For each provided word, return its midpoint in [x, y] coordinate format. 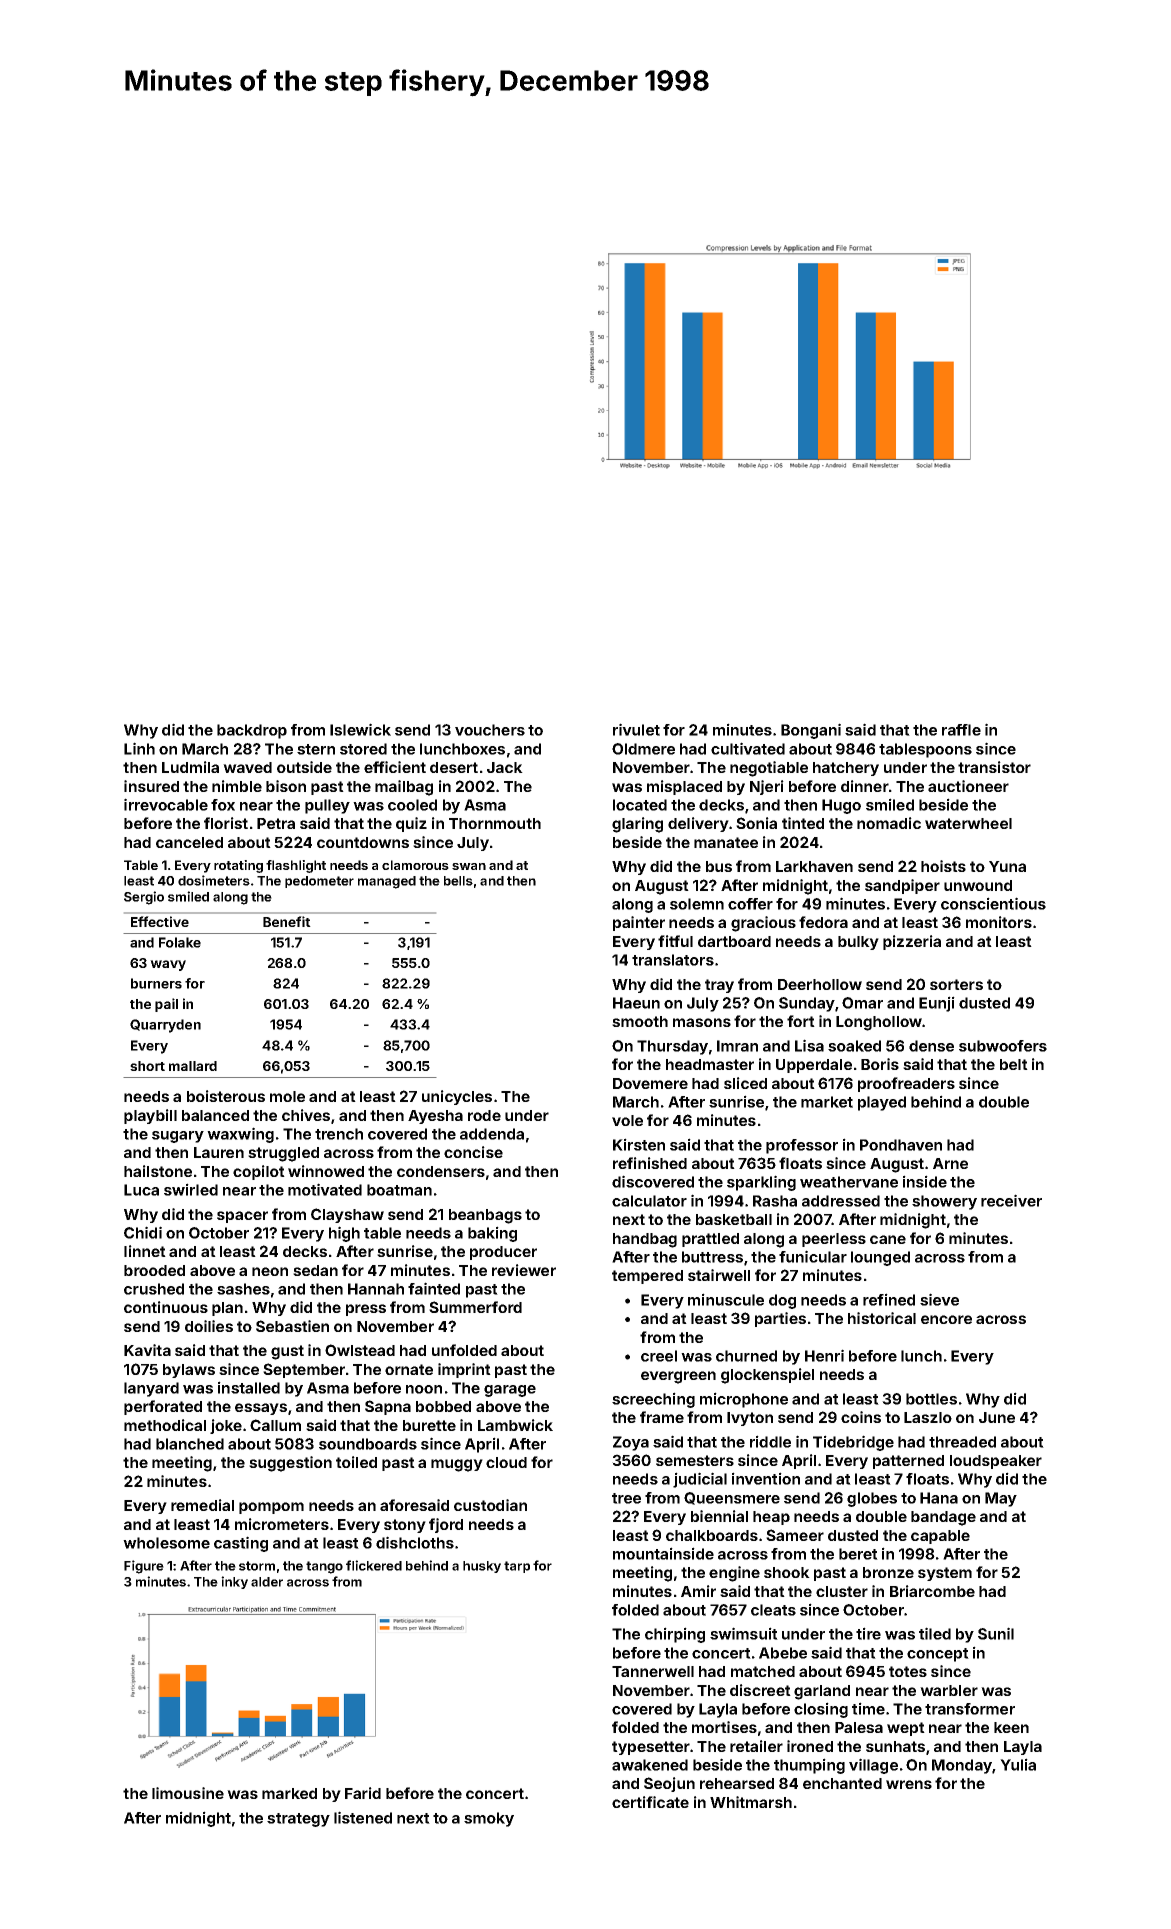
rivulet [636, 729]
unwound [978, 885]
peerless [834, 1240]
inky [234, 1582]
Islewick [360, 729]
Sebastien [292, 1326]
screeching [653, 1400]
